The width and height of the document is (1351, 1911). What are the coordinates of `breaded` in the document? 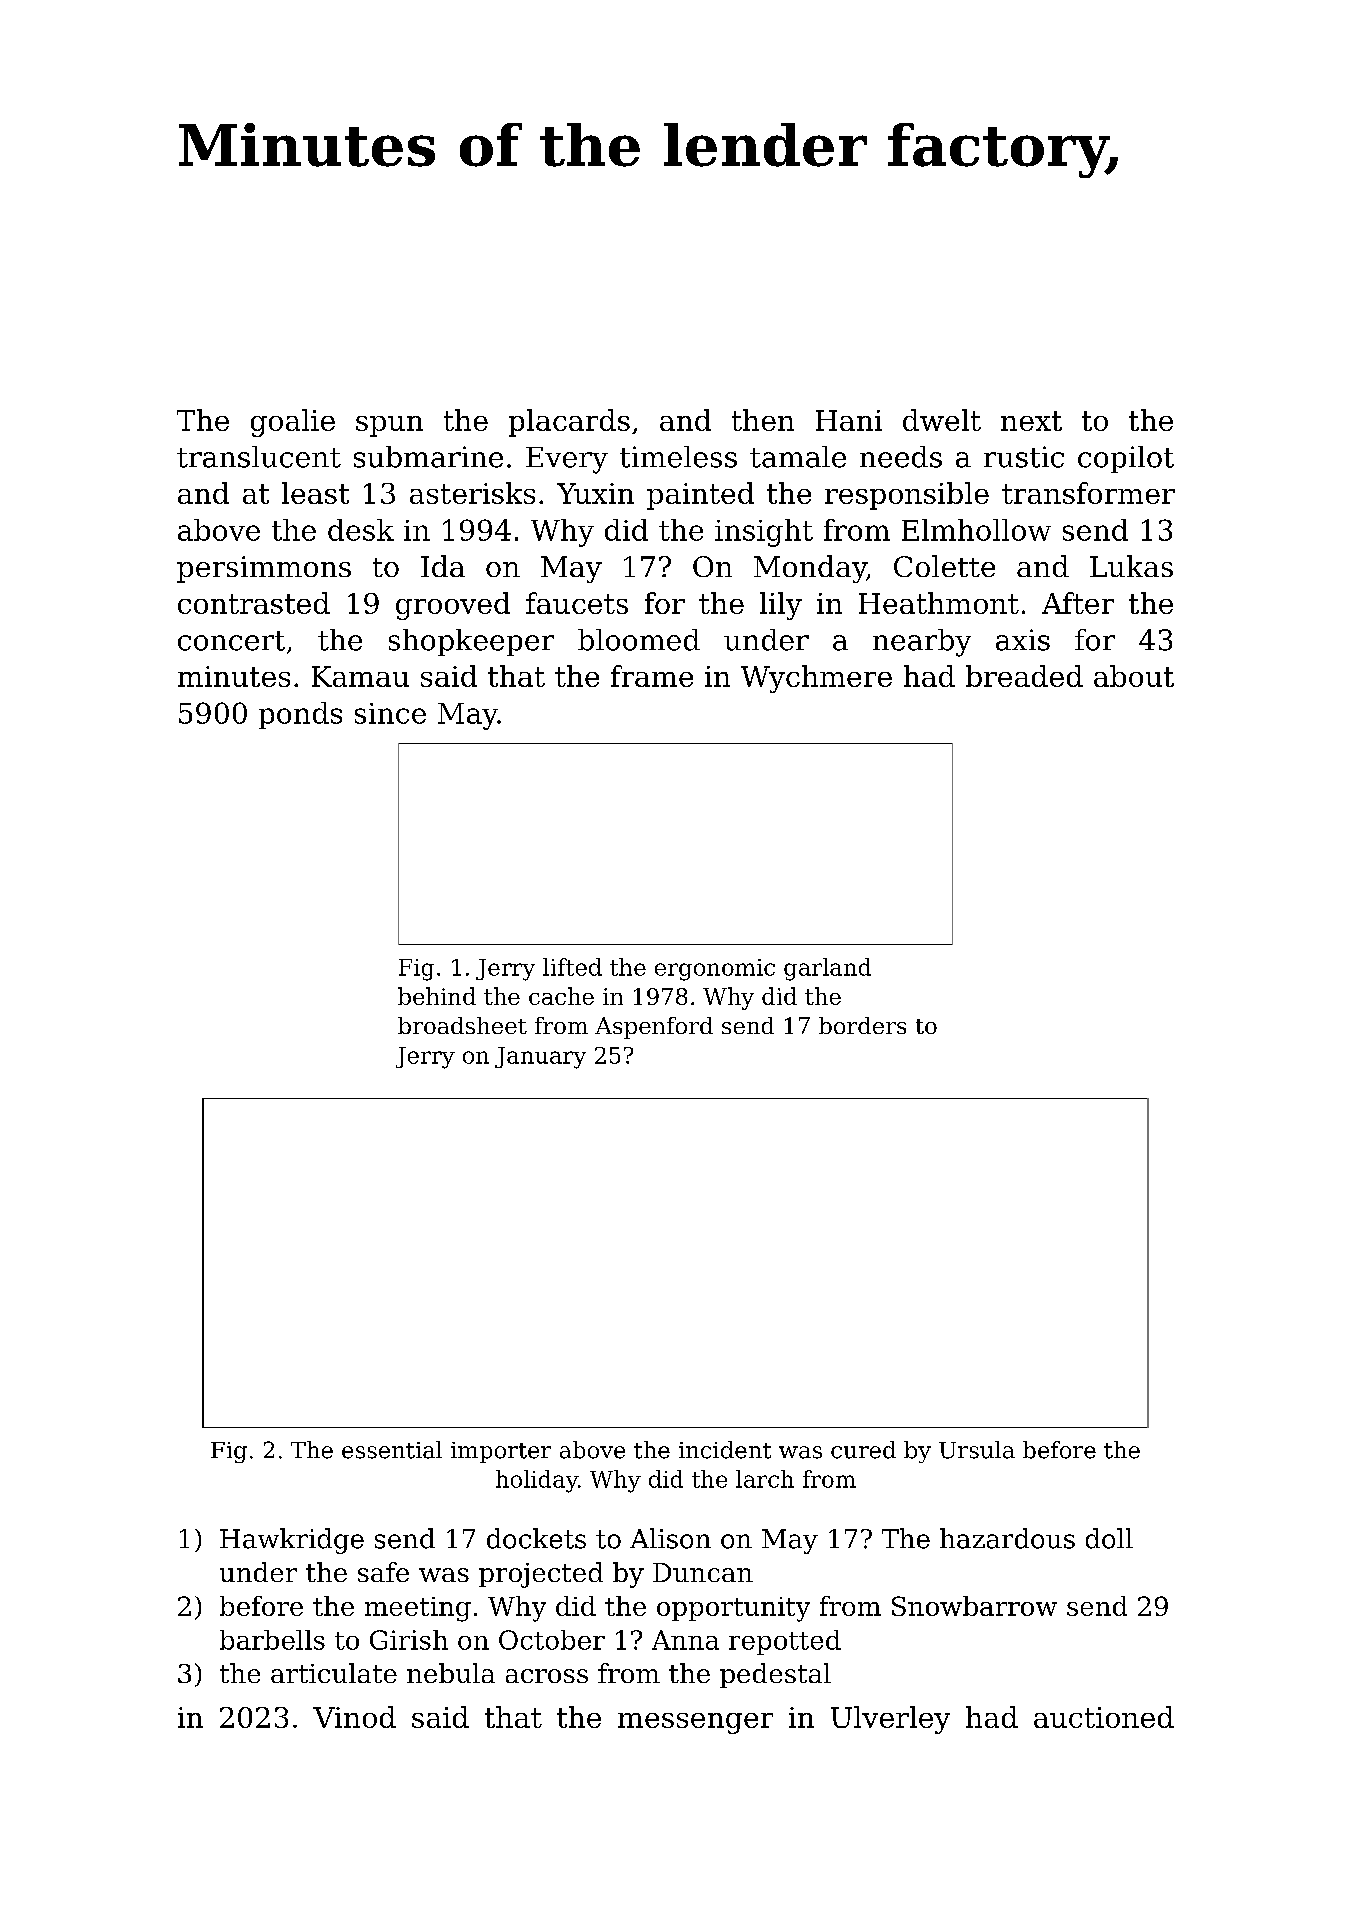 It's located at (1024, 676).
